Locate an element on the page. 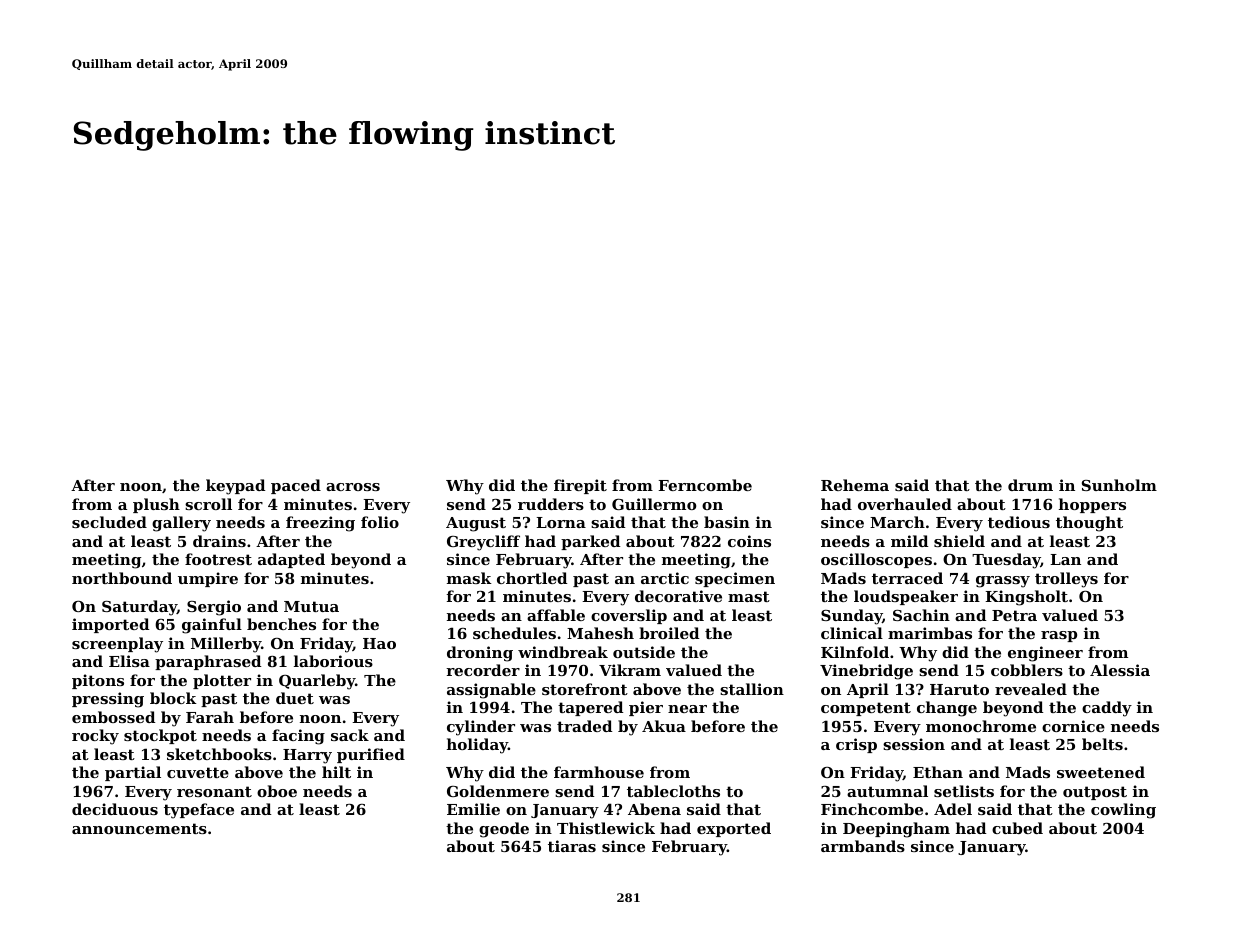 This page has width=1233, height=952. Sunholm is located at coordinates (1119, 485).
